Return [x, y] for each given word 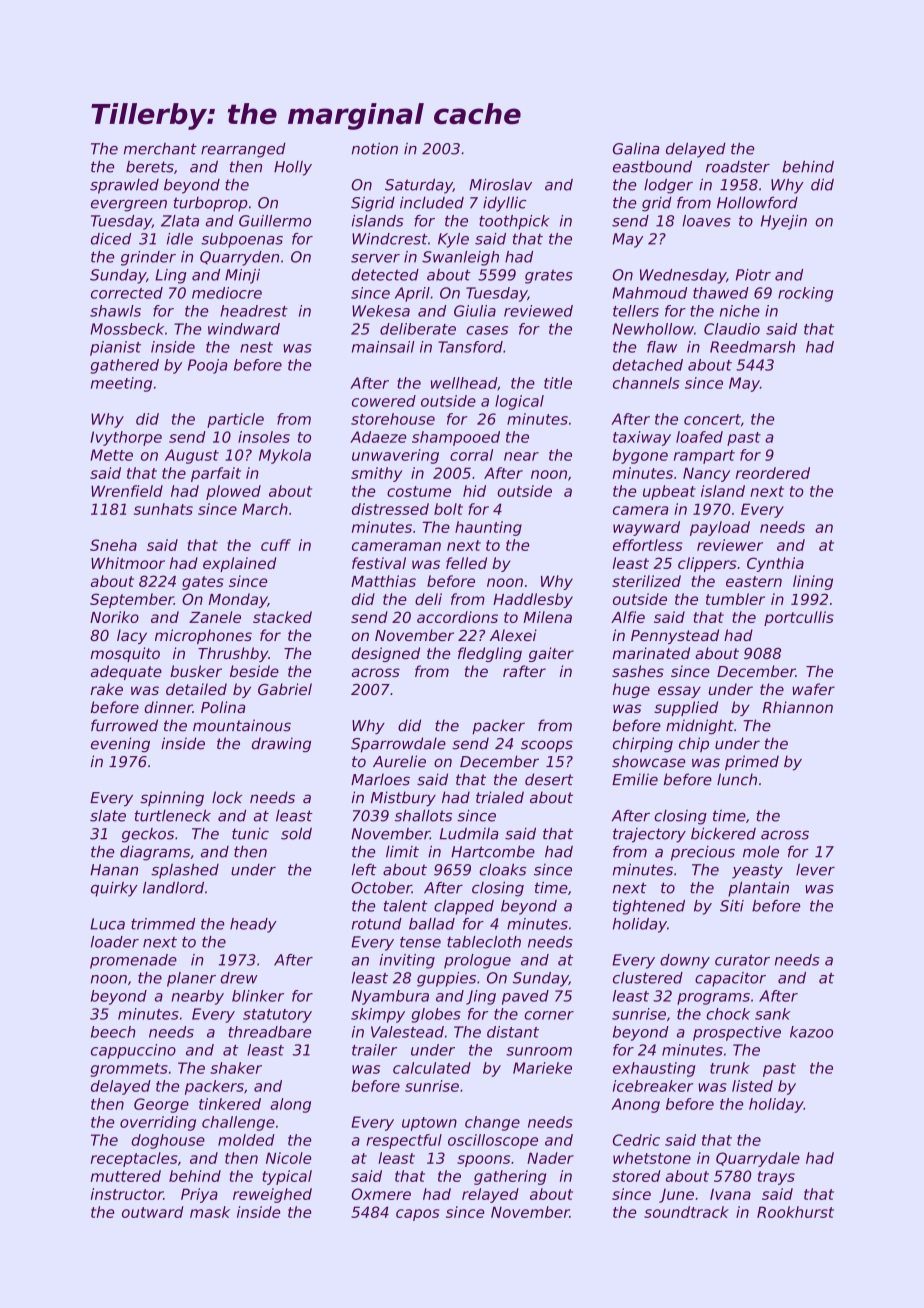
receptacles [134, 1159]
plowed [233, 492]
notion [375, 148]
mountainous [242, 725]
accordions [457, 617]
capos [418, 1215]
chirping [643, 745]
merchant [160, 149]
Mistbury [403, 799]
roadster [738, 167]
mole [761, 851]
